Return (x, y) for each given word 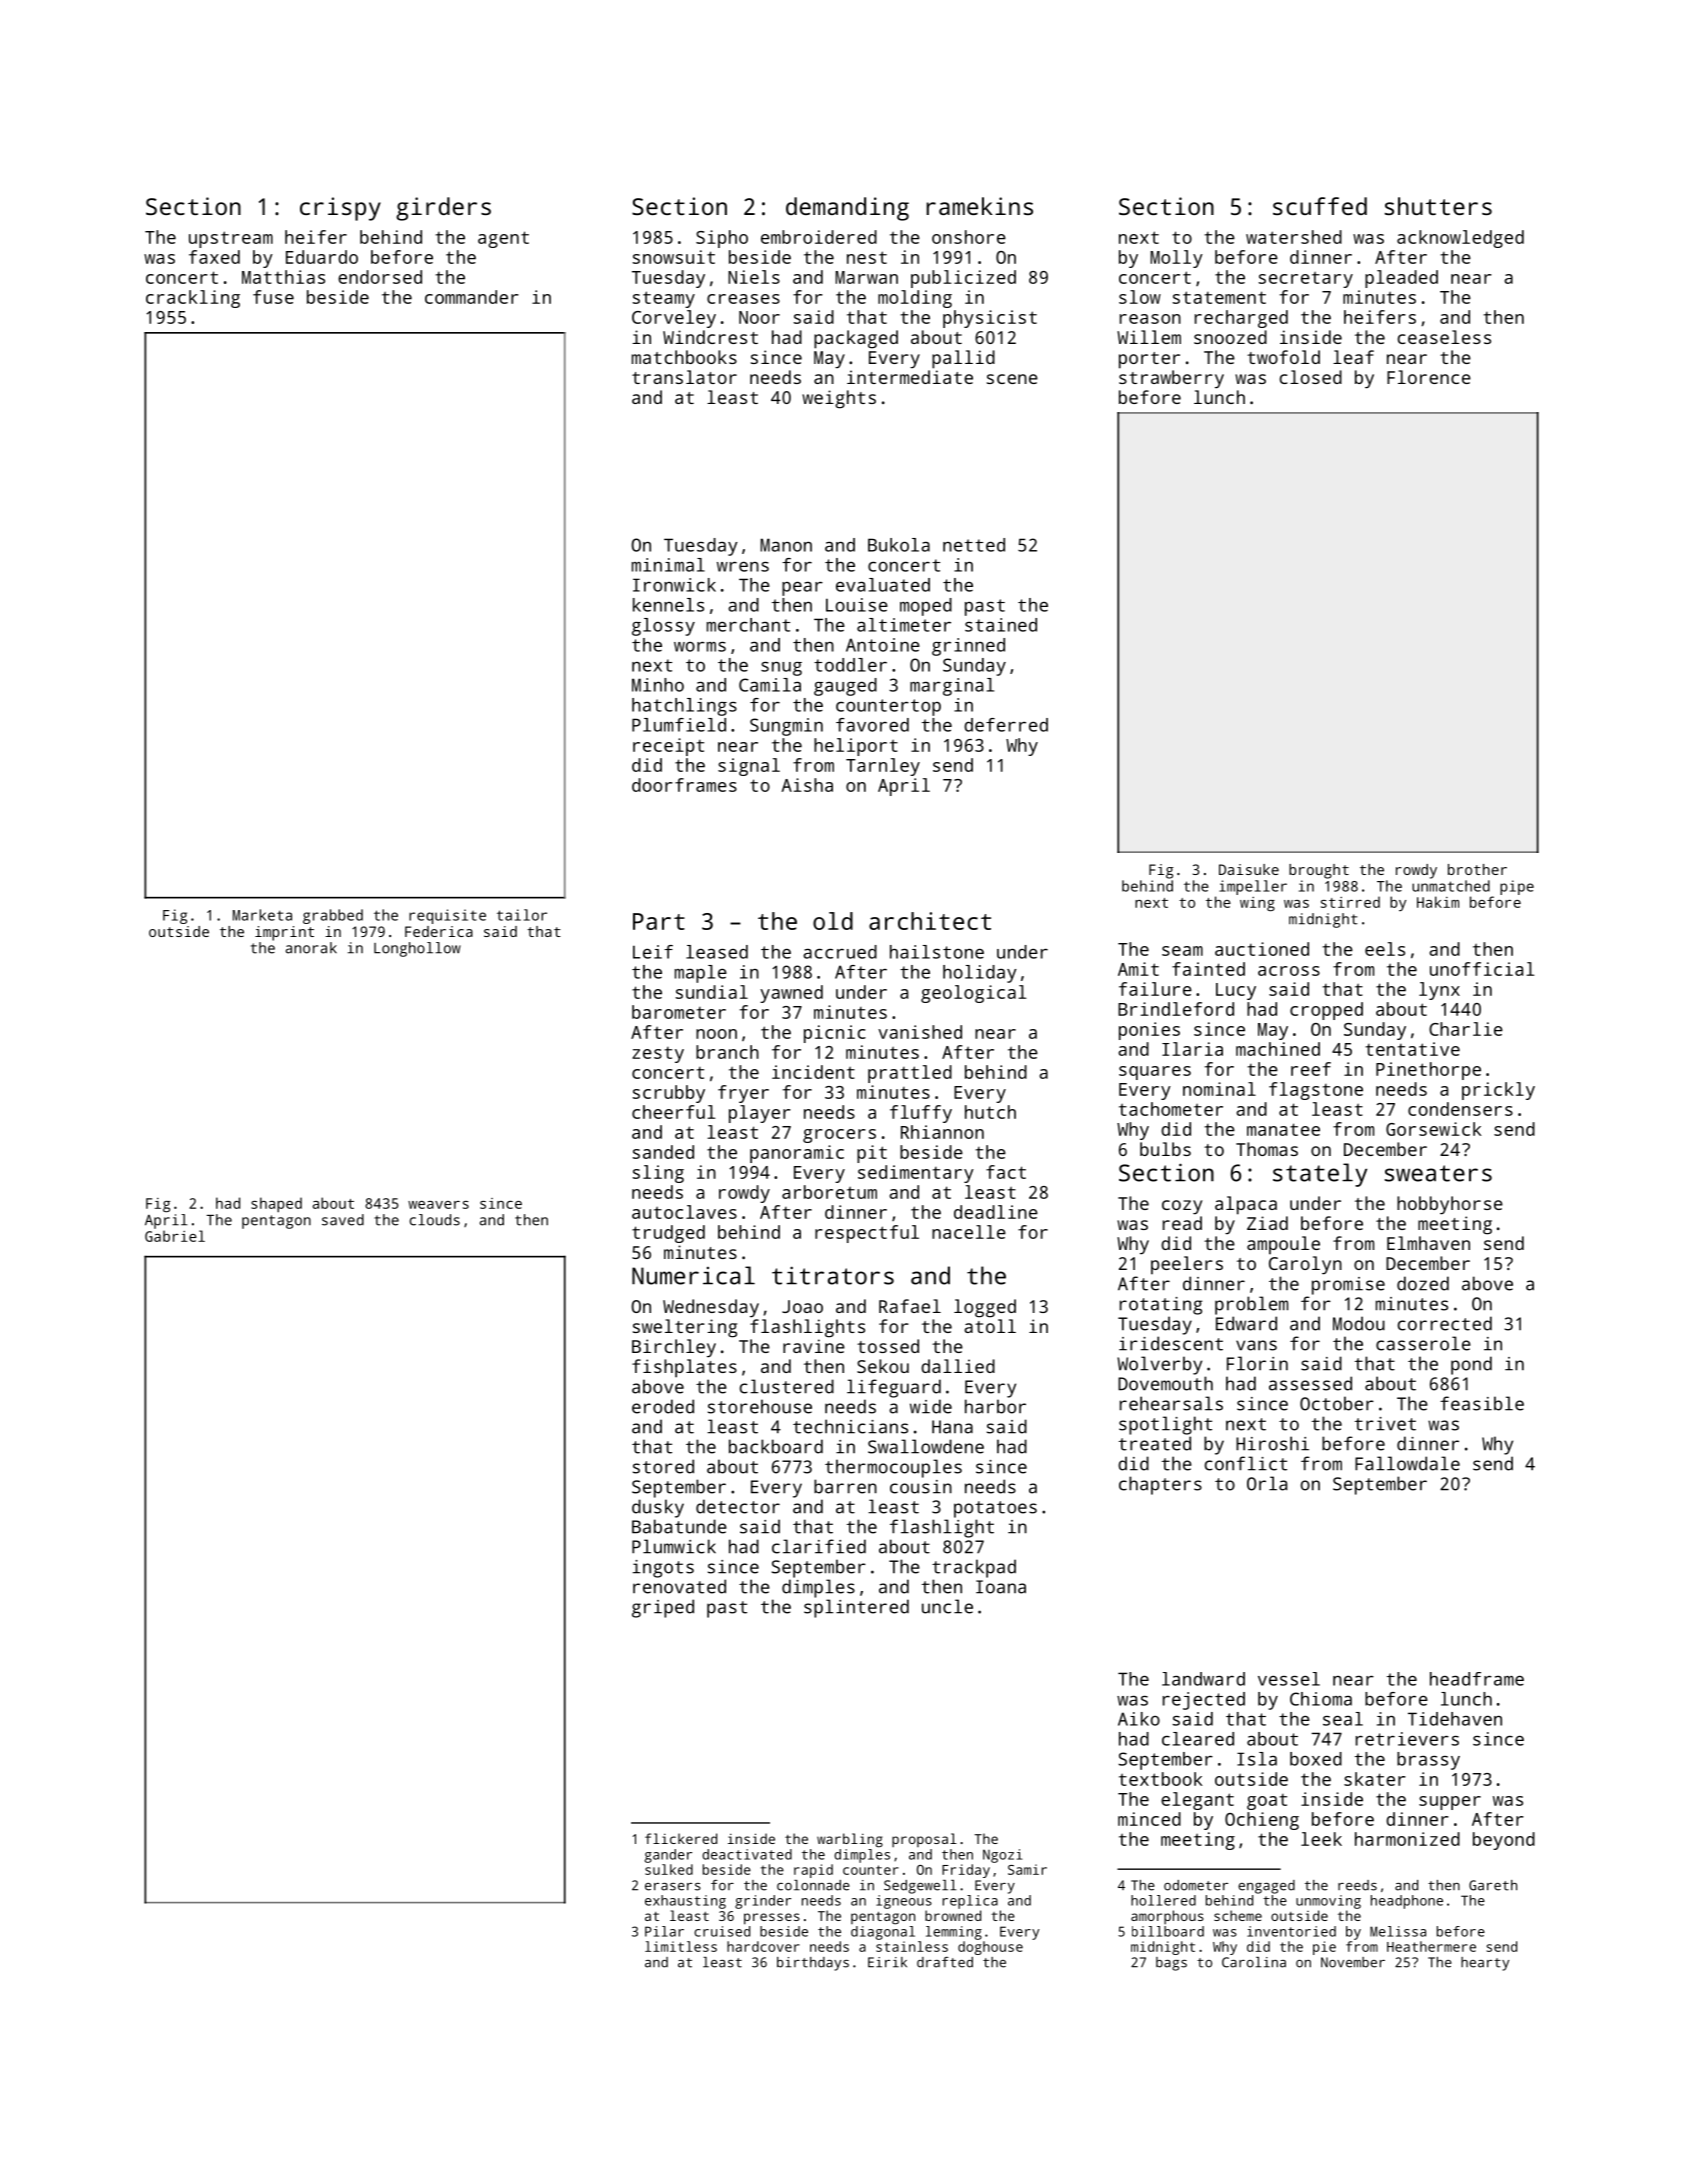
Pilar (664, 1931)
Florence (1429, 377)
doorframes (684, 785)
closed (1311, 377)
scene (1012, 379)
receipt (668, 747)
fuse (273, 297)
